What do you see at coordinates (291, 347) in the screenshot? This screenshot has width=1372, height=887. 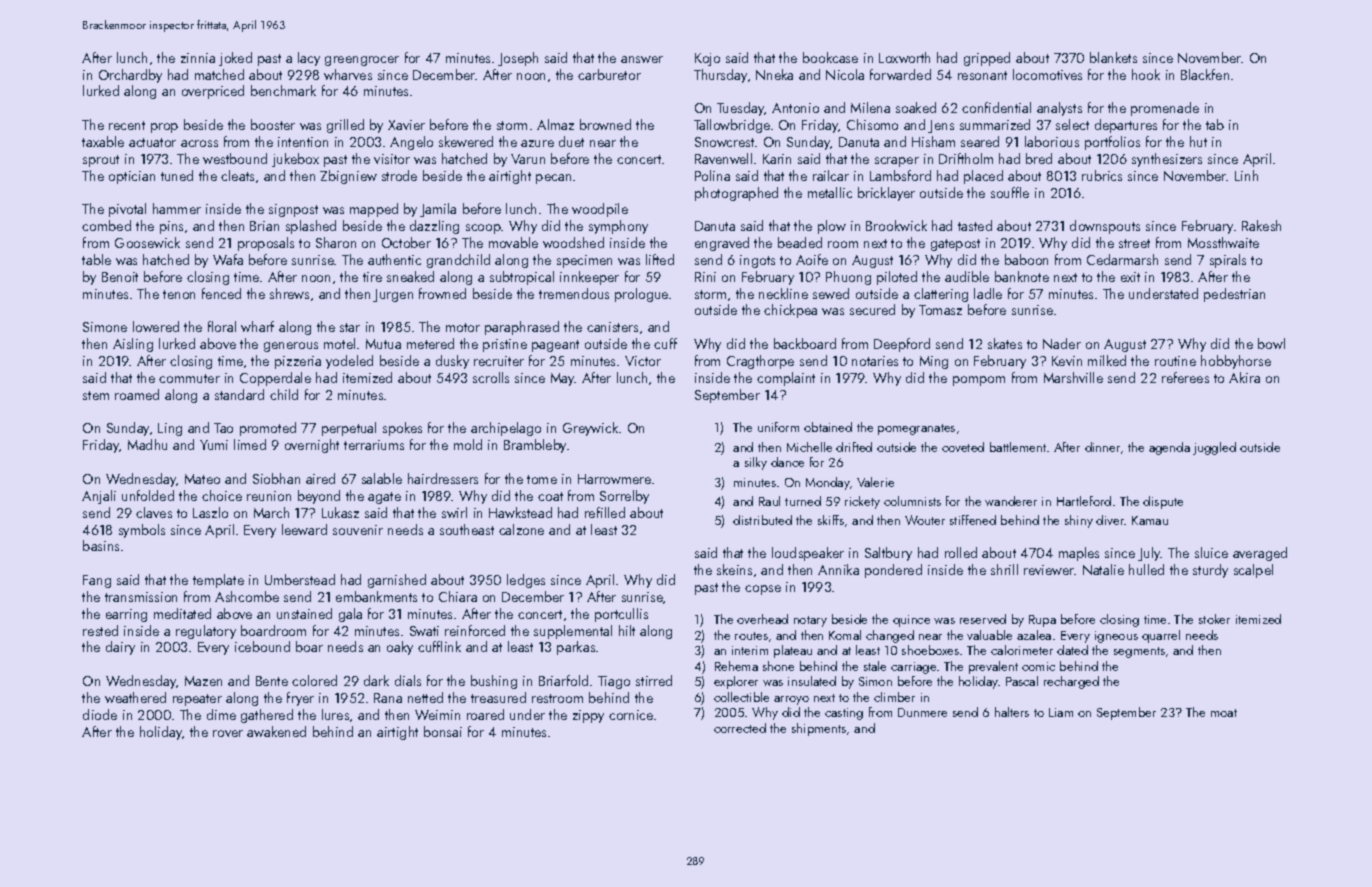 I see `generous` at bounding box center [291, 347].
